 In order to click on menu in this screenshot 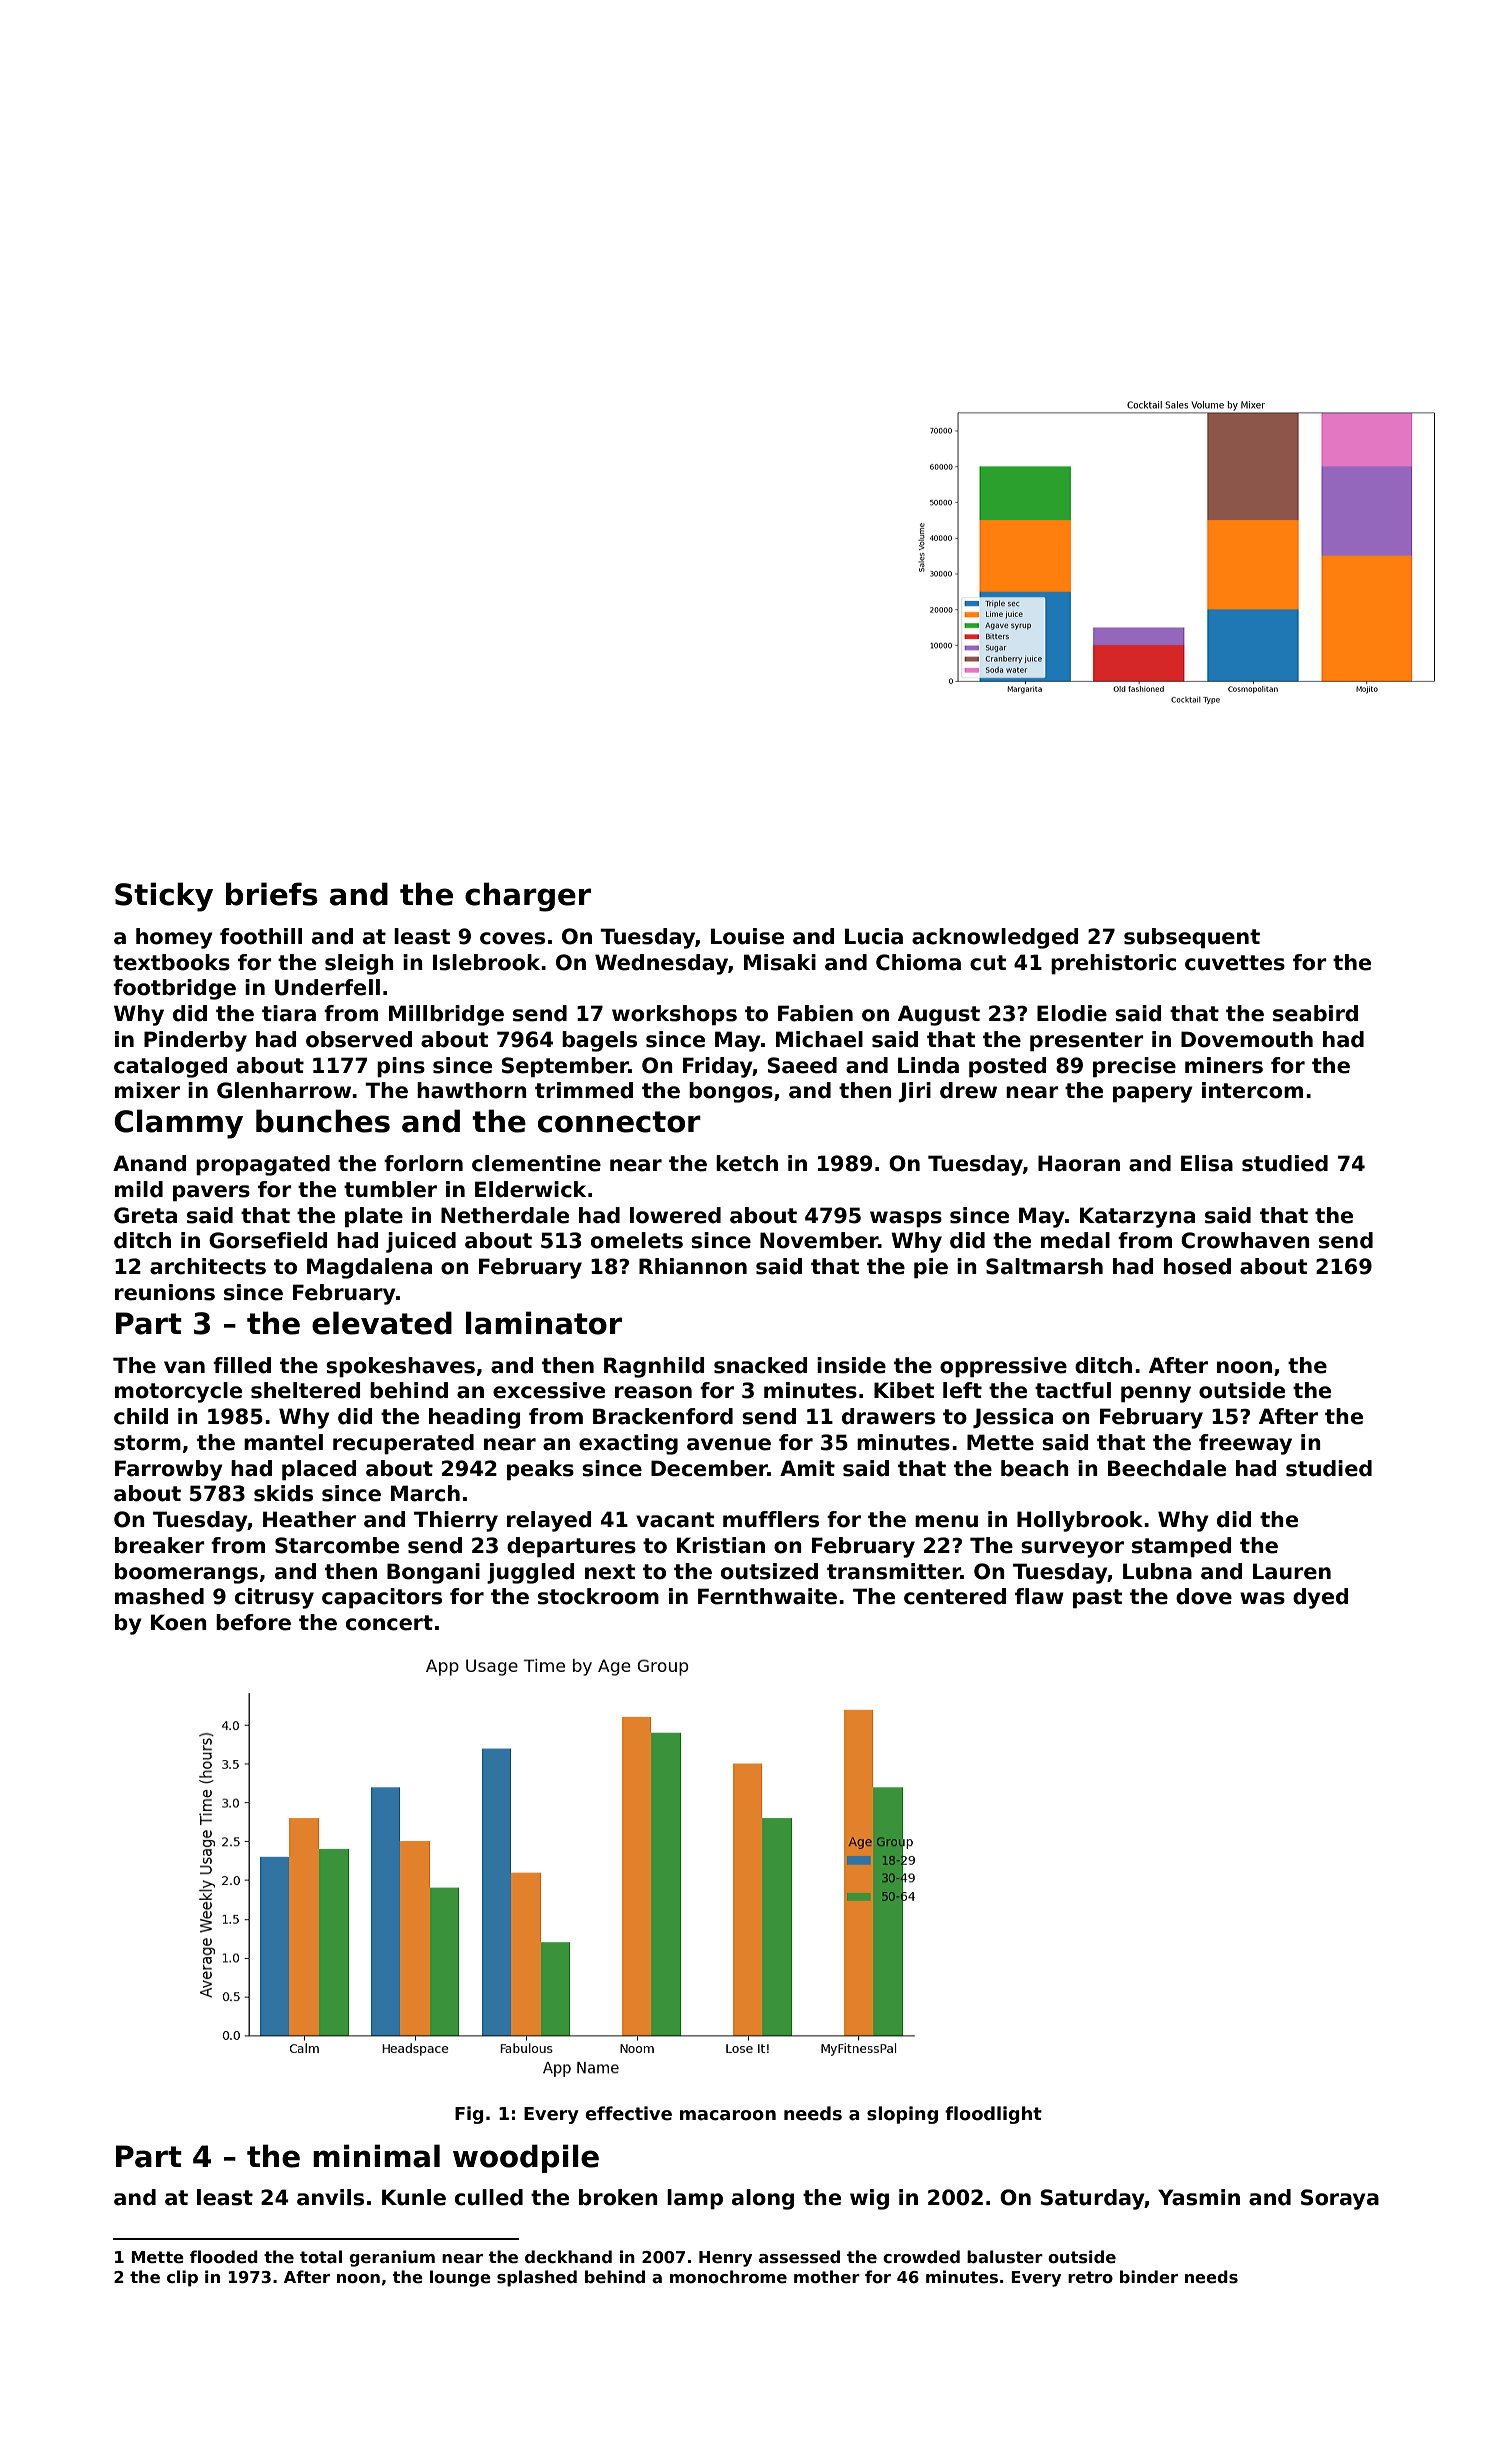, I will do `click(946, 1521)`.
